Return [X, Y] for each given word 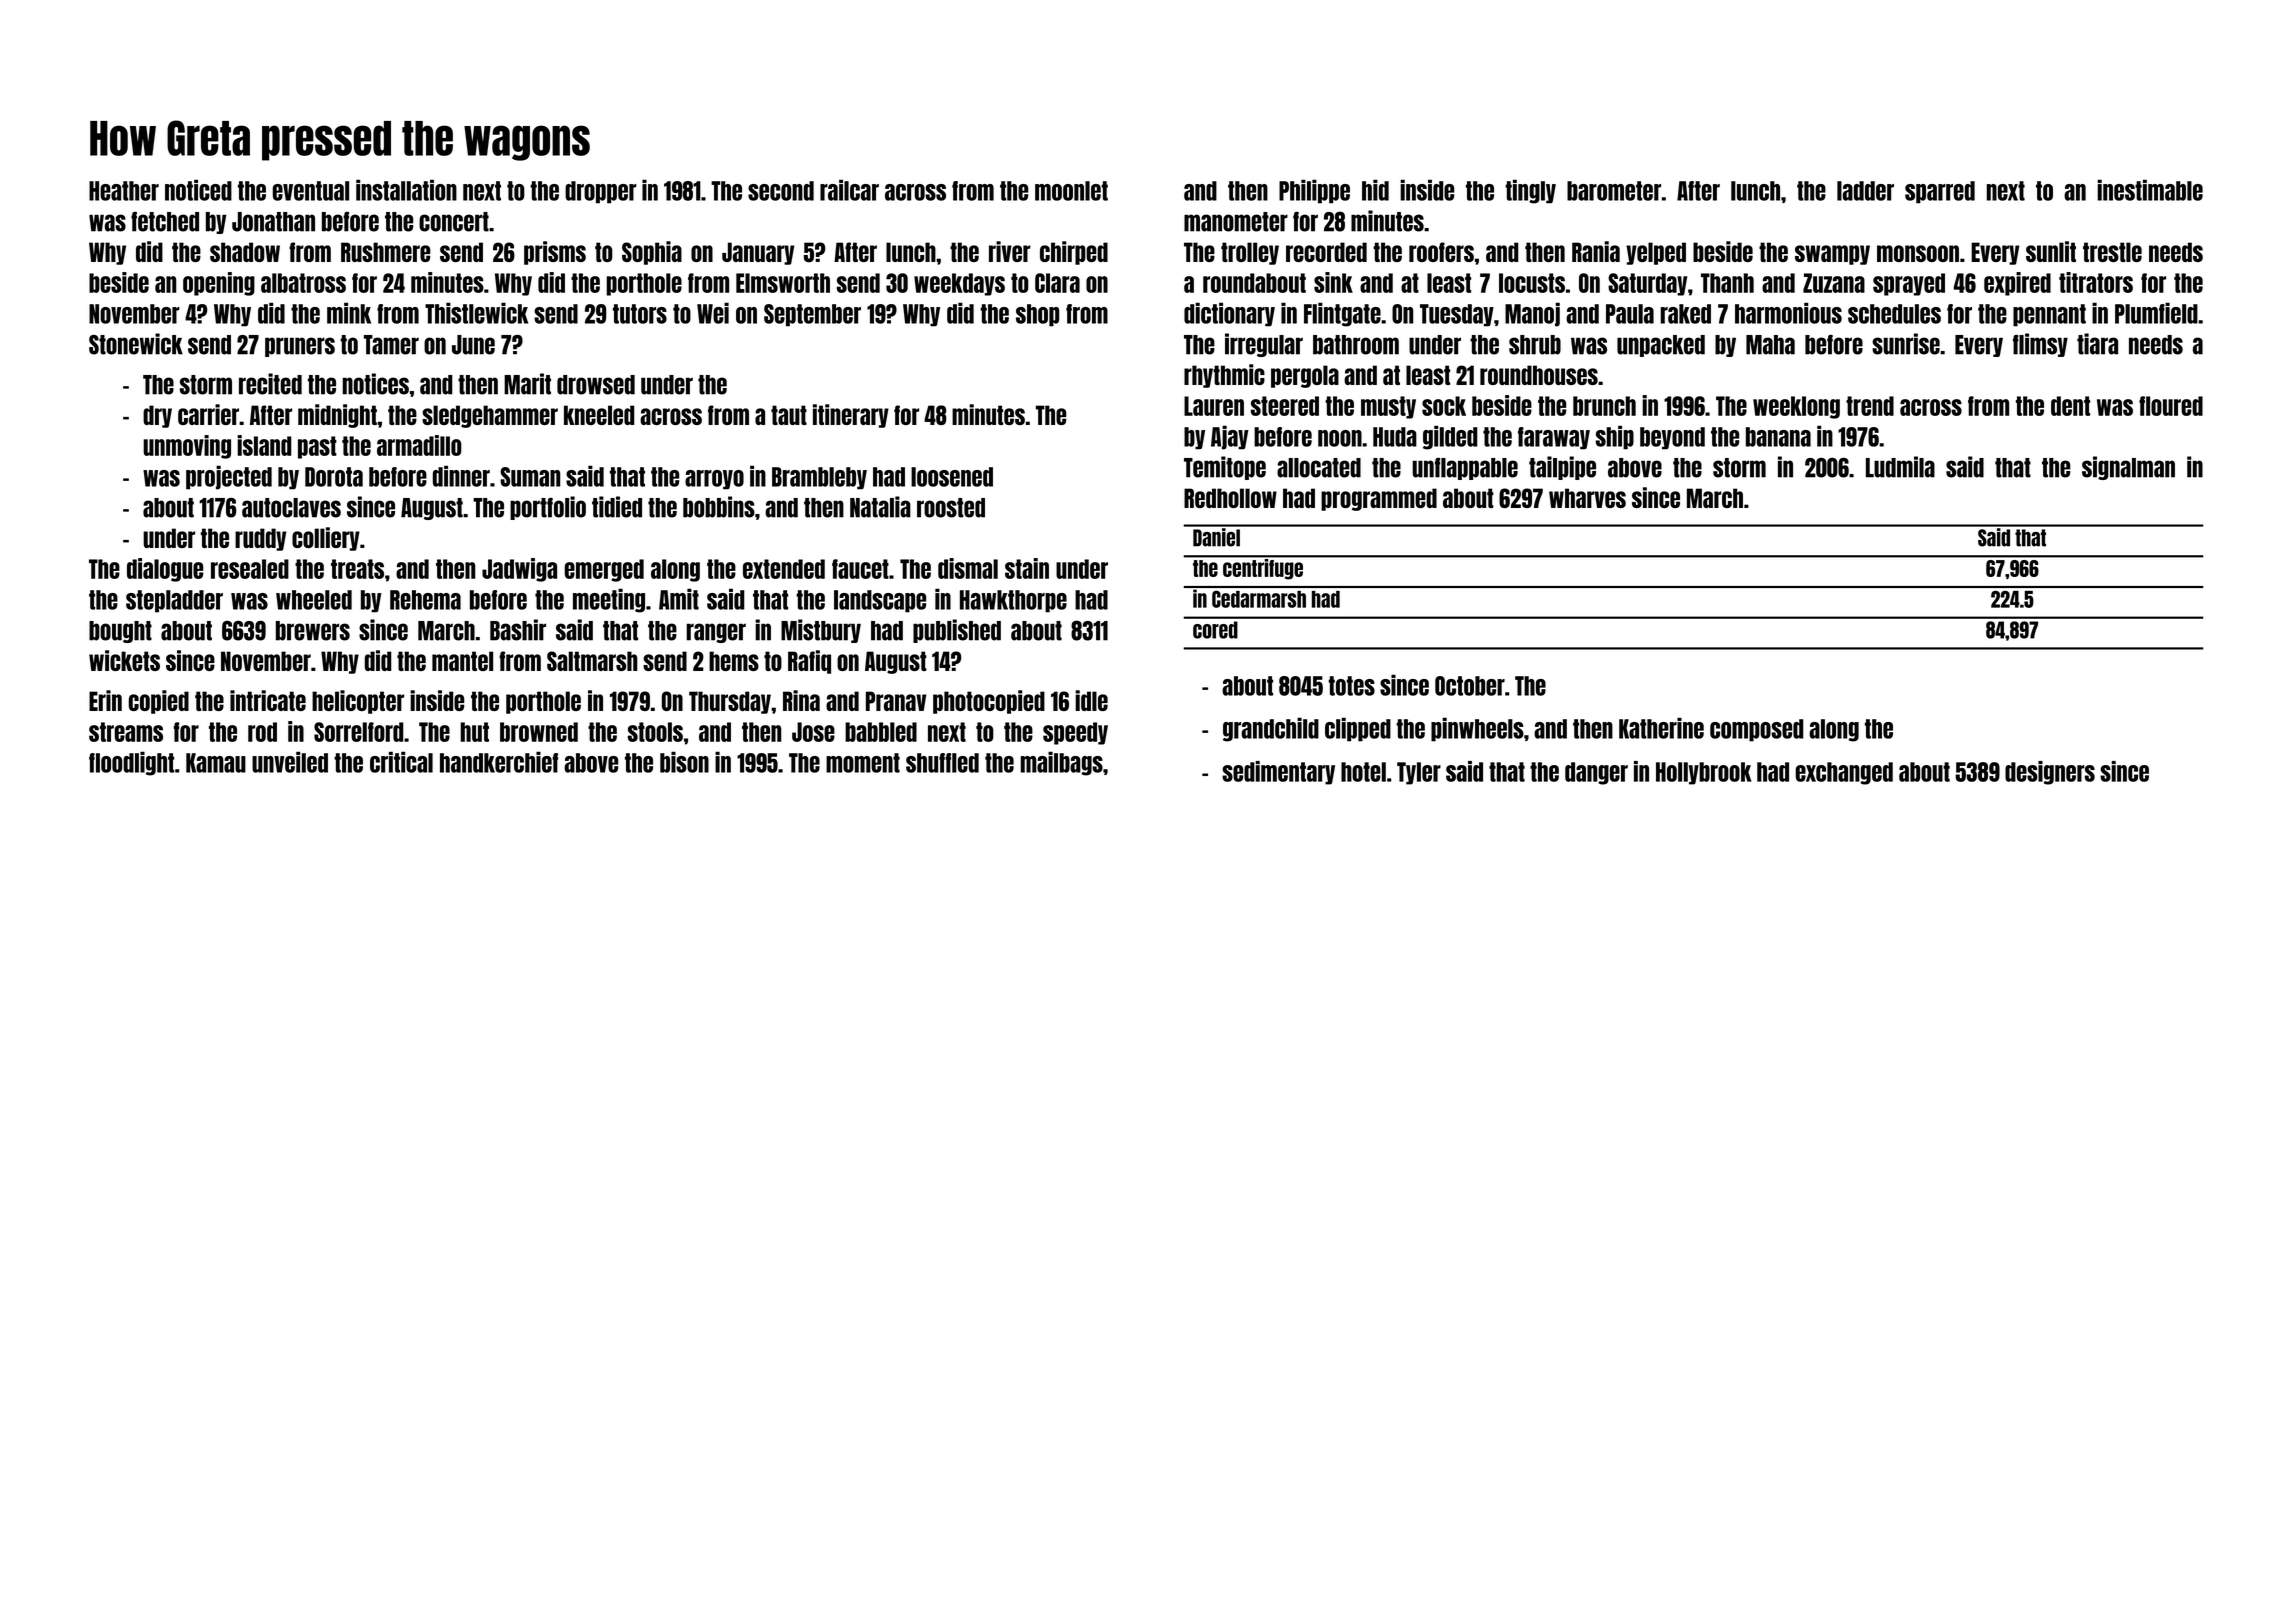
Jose [813, 732]
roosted [951, 508]
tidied [617, 507]
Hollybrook [1704, 773]
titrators [2096, 282]
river [1010, 251]
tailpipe [1562, 468]
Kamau [216, 763]
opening [219, 284]
